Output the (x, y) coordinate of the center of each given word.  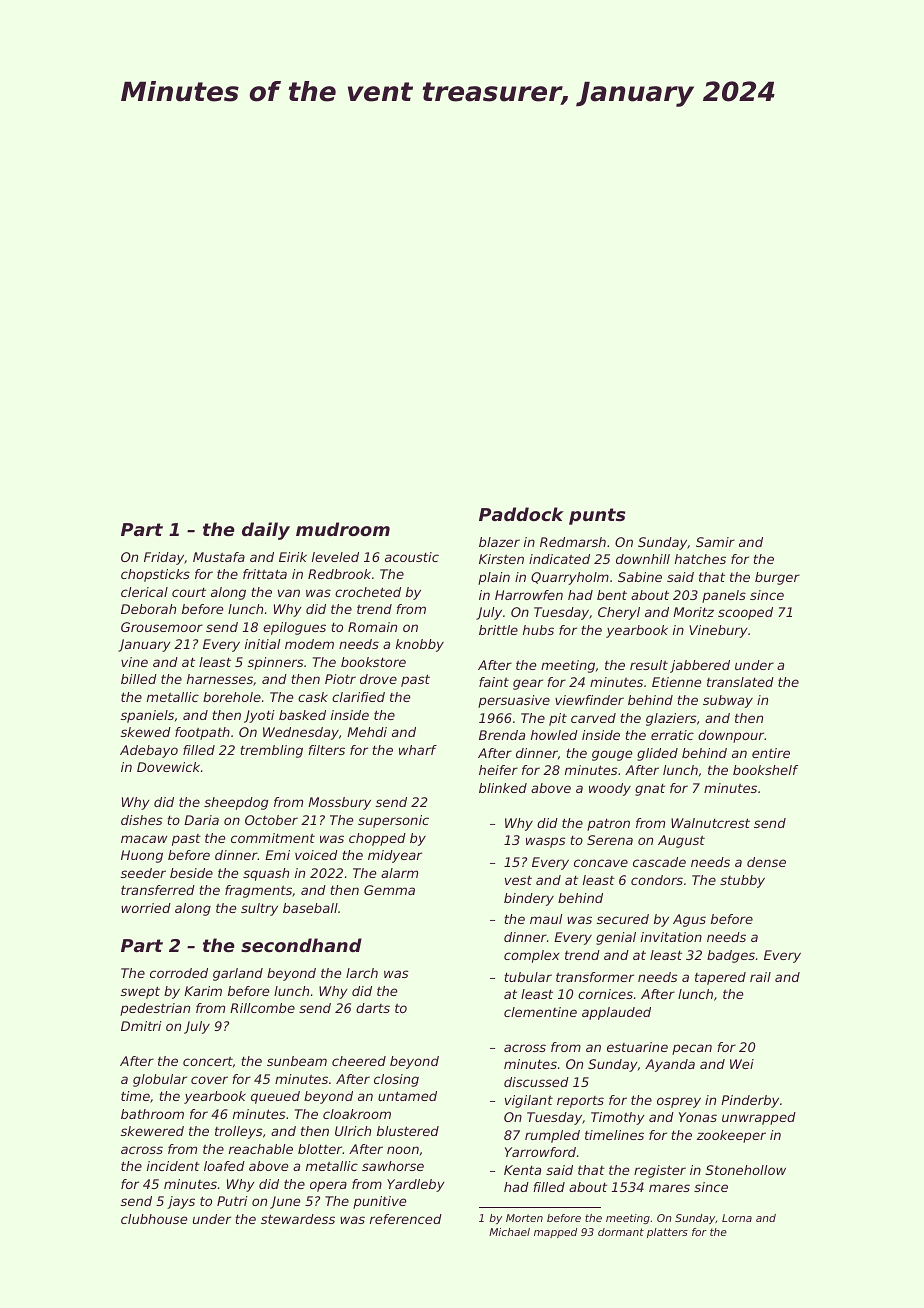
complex (532, 956)
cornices (605, 994)
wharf (418, 750)
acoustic (412, 557)
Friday (164, 558)
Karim (203, 991)
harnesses (220, 679)
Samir (715, 542)
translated (740, 682)
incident (173, 1166)
